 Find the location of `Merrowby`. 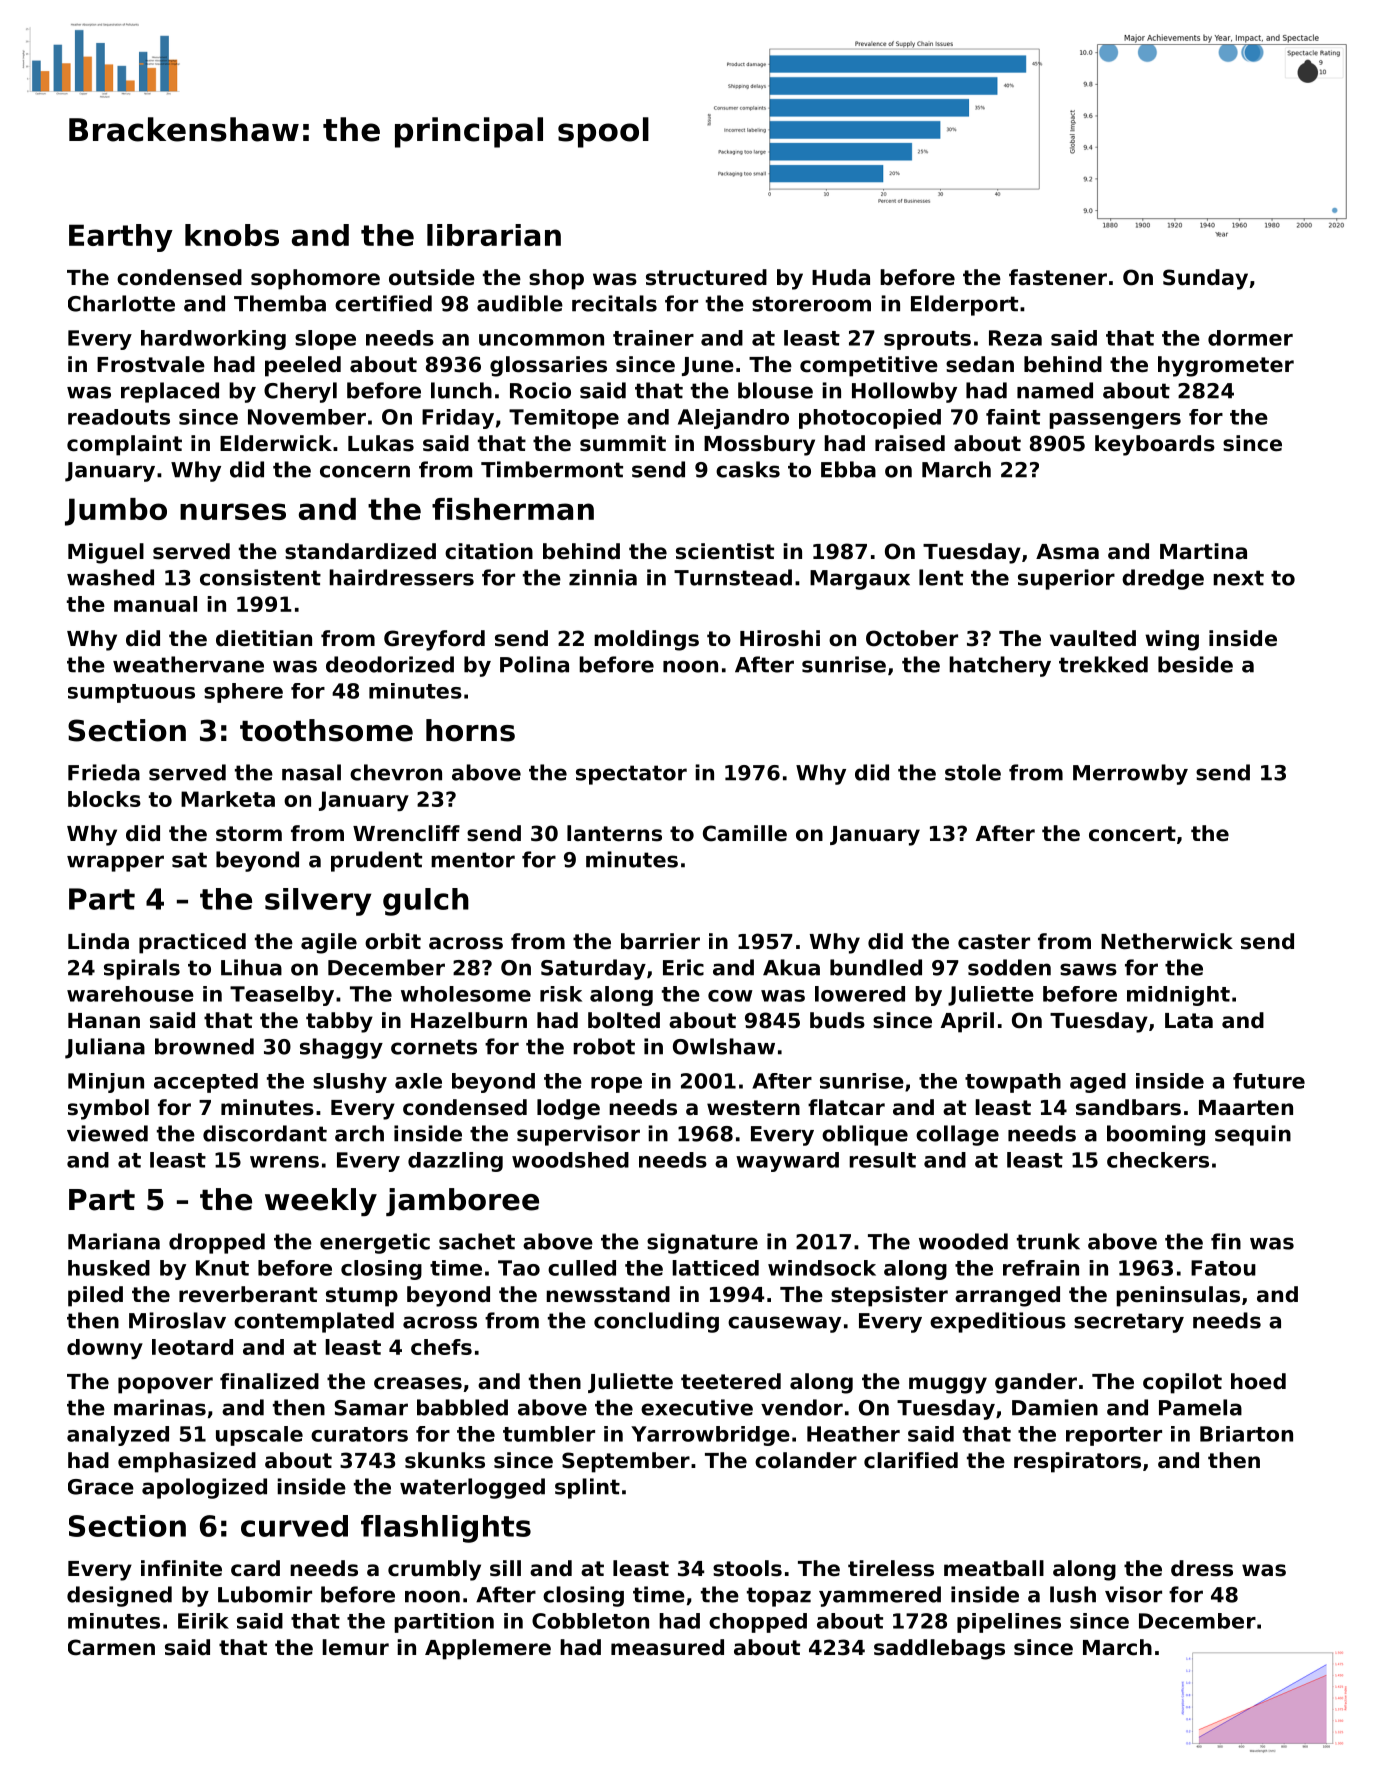

Merrowby is located at coordinates (1130, 774).
